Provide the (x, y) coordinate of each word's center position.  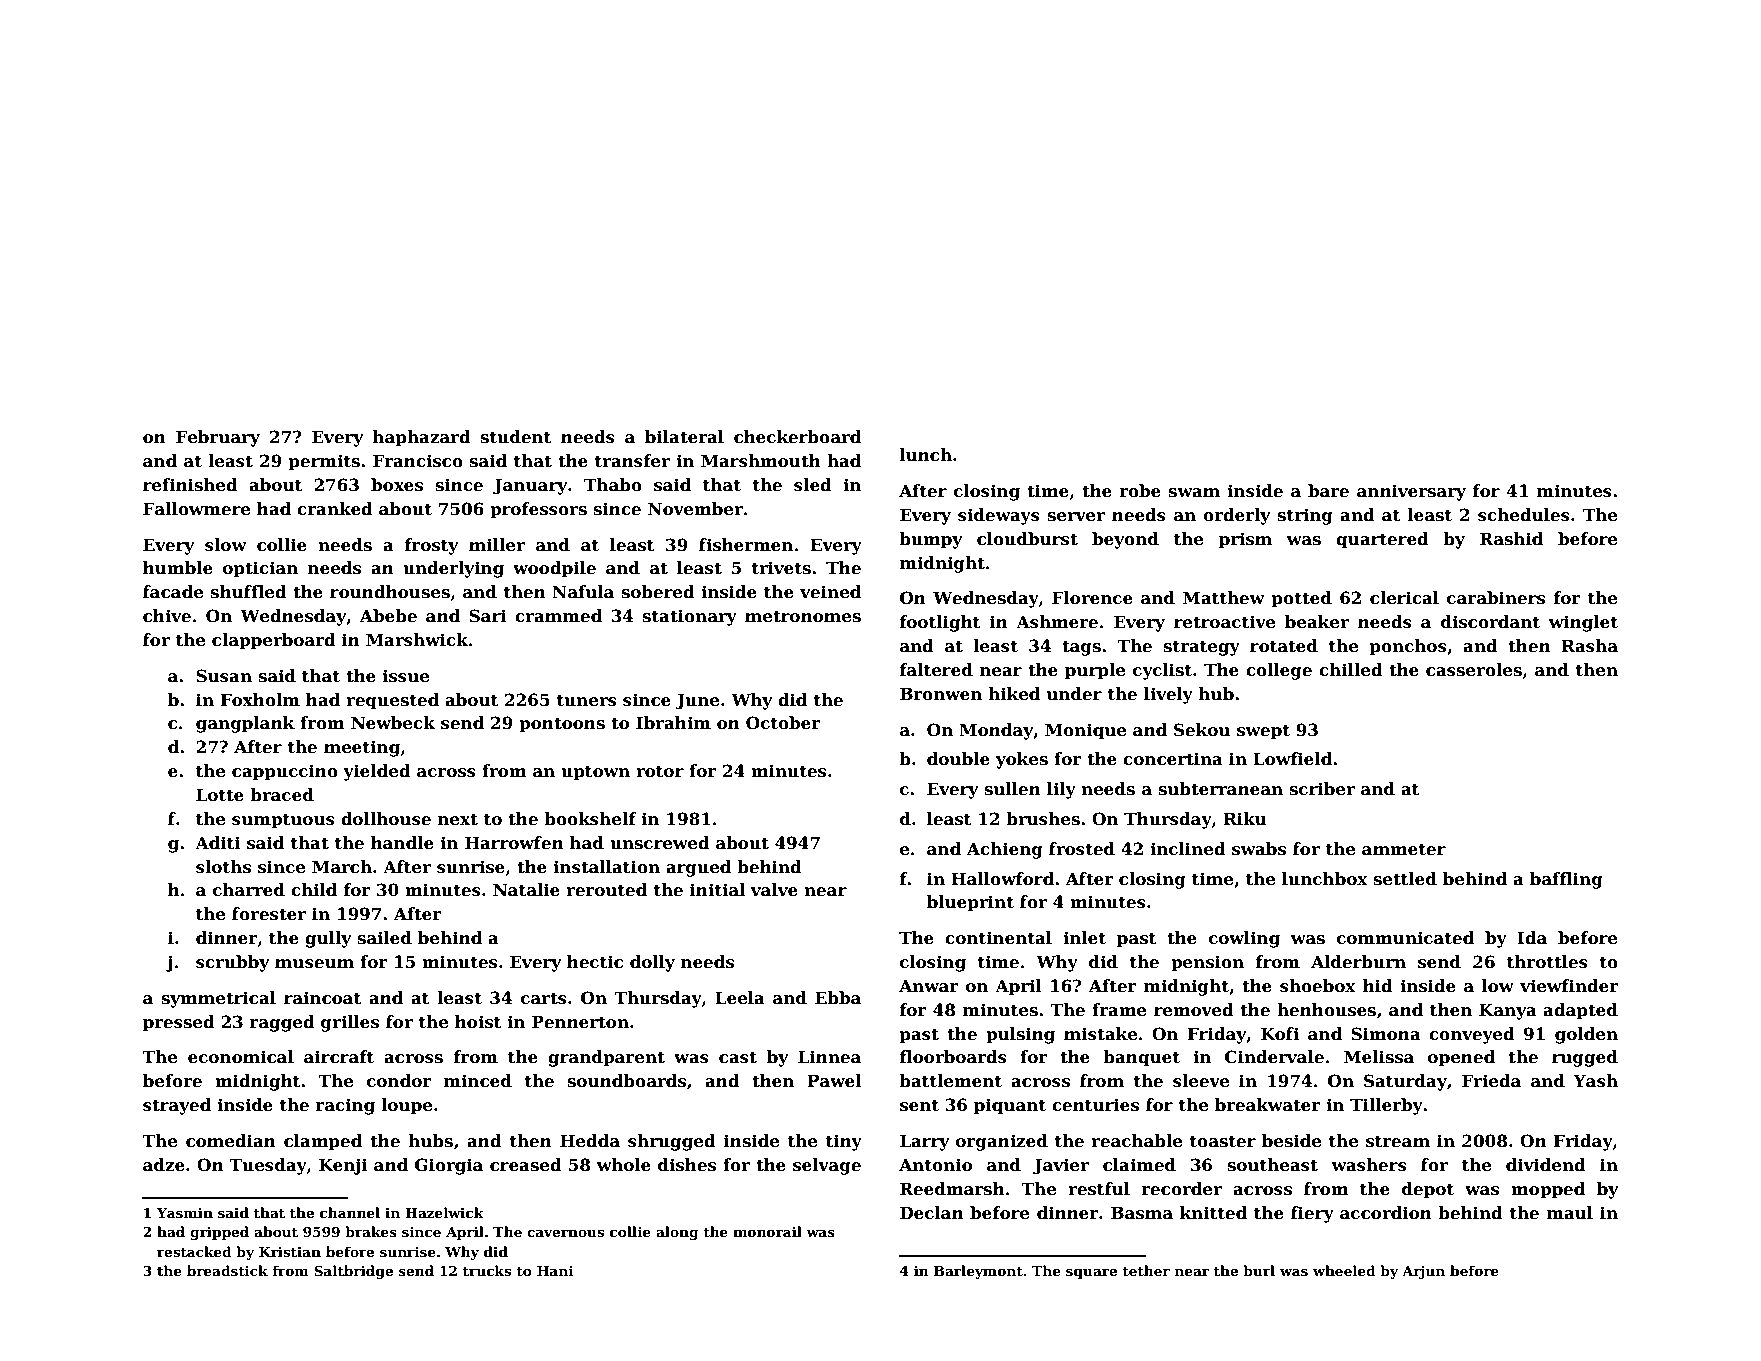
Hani (555, 1271)
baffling (1566, 880)
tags (1081, 648)
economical (241, 1057)
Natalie (526, 890)
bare (1328, 491)
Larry (925, 1142)
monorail (767, 1231)
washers (1369, 1165)
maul (1570, 1213)
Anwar (929, 985)
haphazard (422, 438)
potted (1302, 599)
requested (392, 701)
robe (1140, 491)
